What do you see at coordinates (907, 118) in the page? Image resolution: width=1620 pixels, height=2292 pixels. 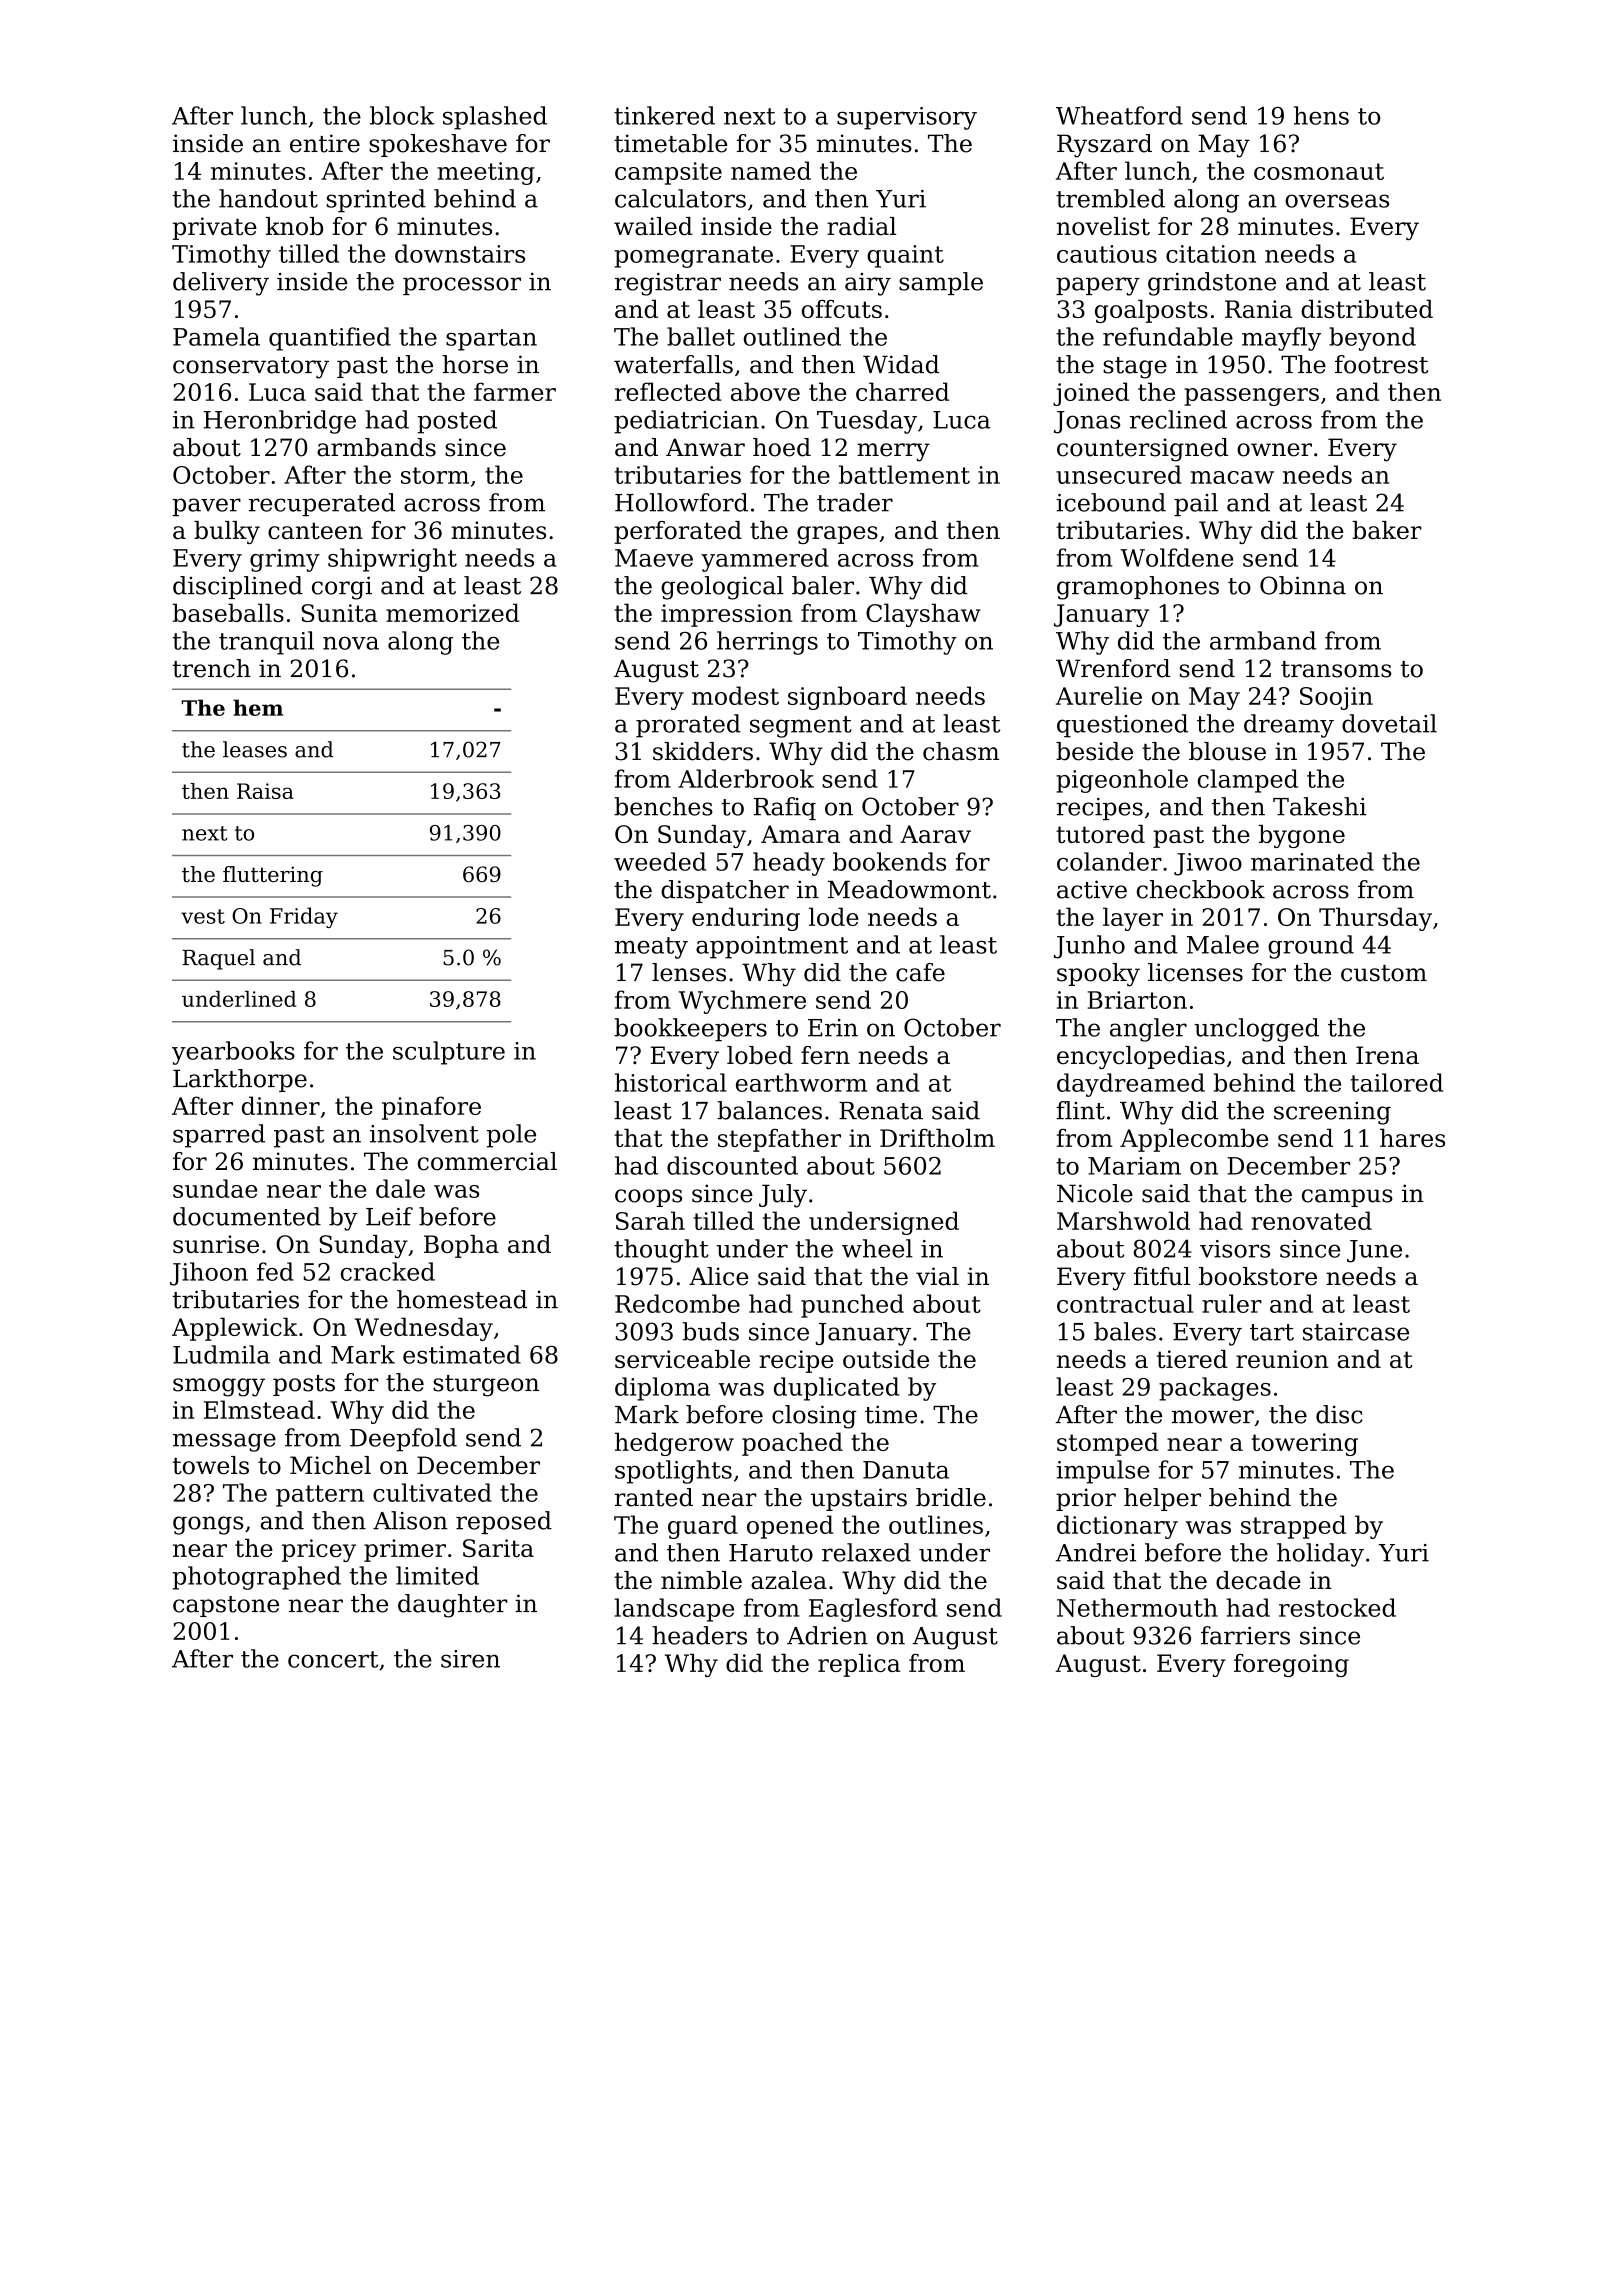 I see `supervisory` at bounding box center [907, 118].
